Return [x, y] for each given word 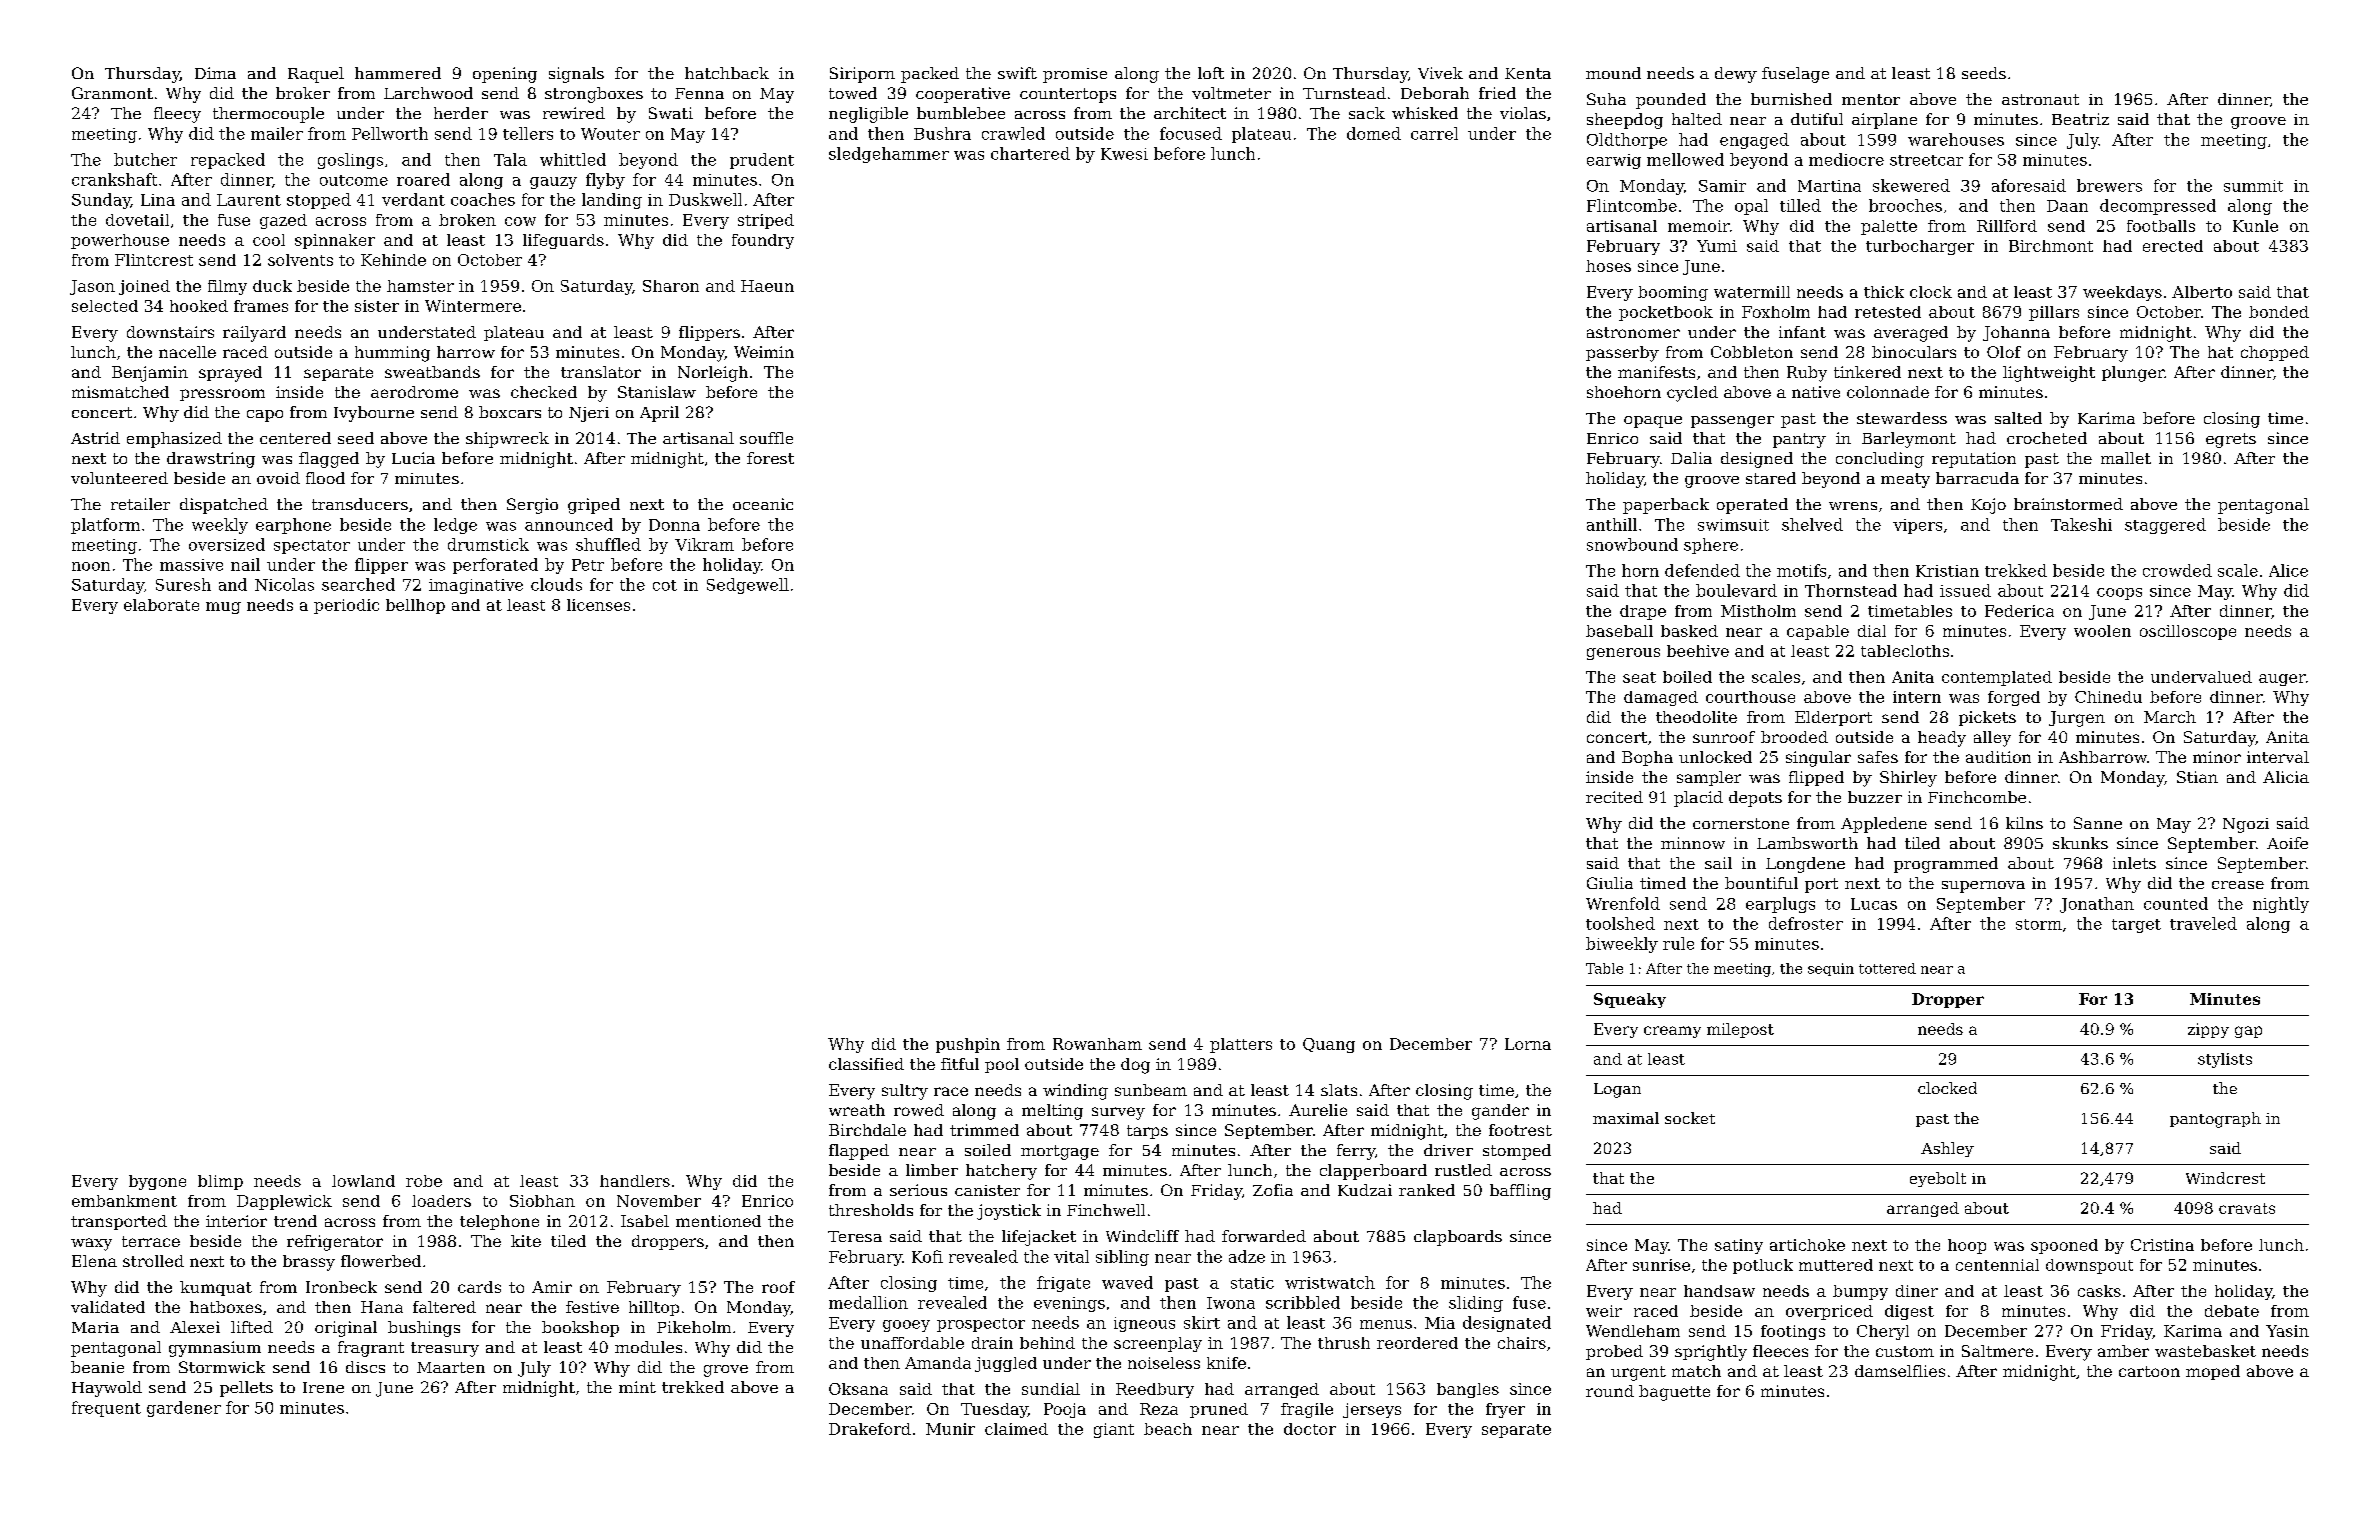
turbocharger [1920, 247]
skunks [2080, 843]
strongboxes [594, 95]
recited [1614, 797]
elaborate [161, 605]
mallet [2126, 458]
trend [295, 1221]
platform [105, 526]
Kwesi [1124, 154]
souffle [766, 438]
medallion [868, 1302]
